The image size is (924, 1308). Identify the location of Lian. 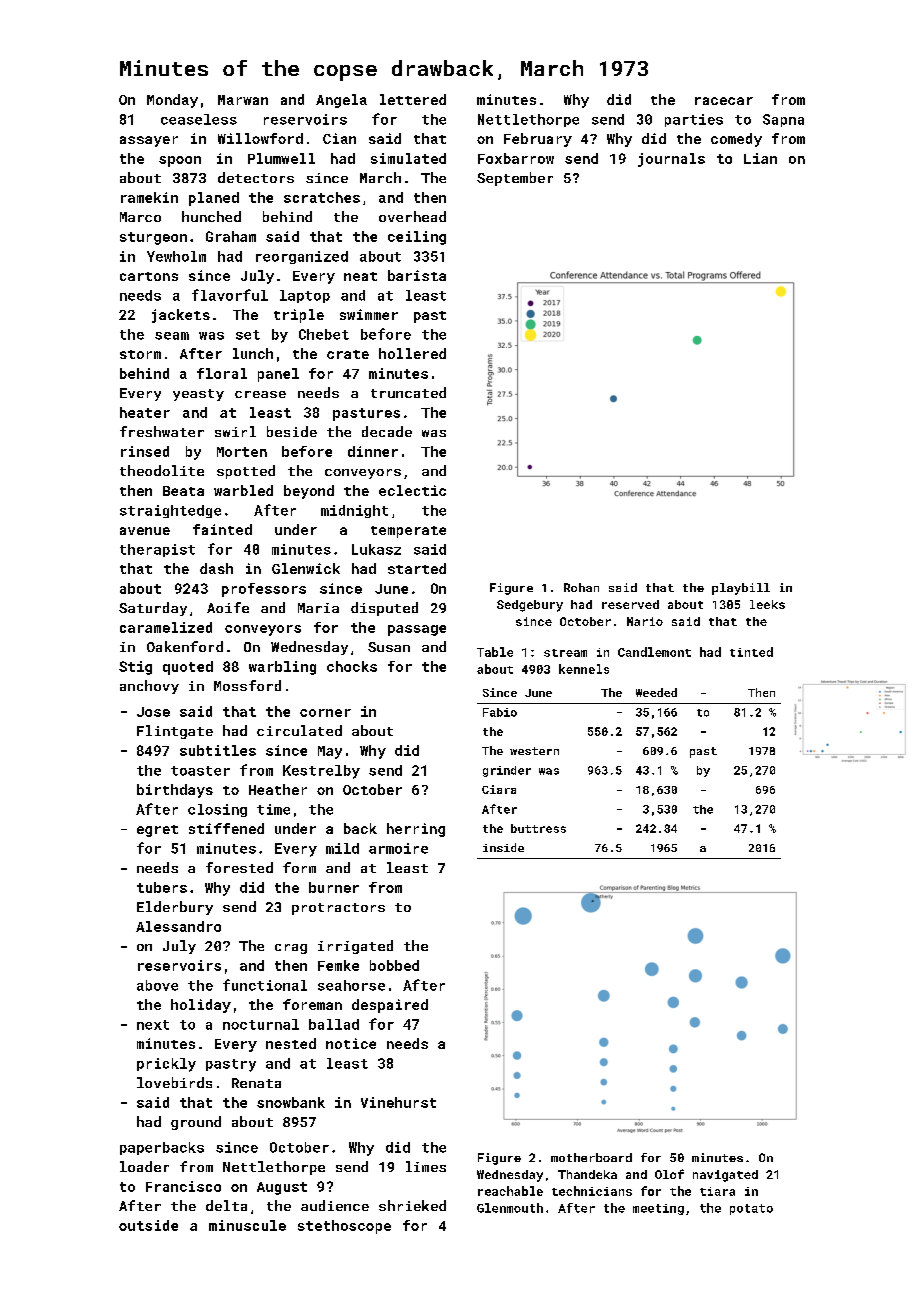
(760, 158).
